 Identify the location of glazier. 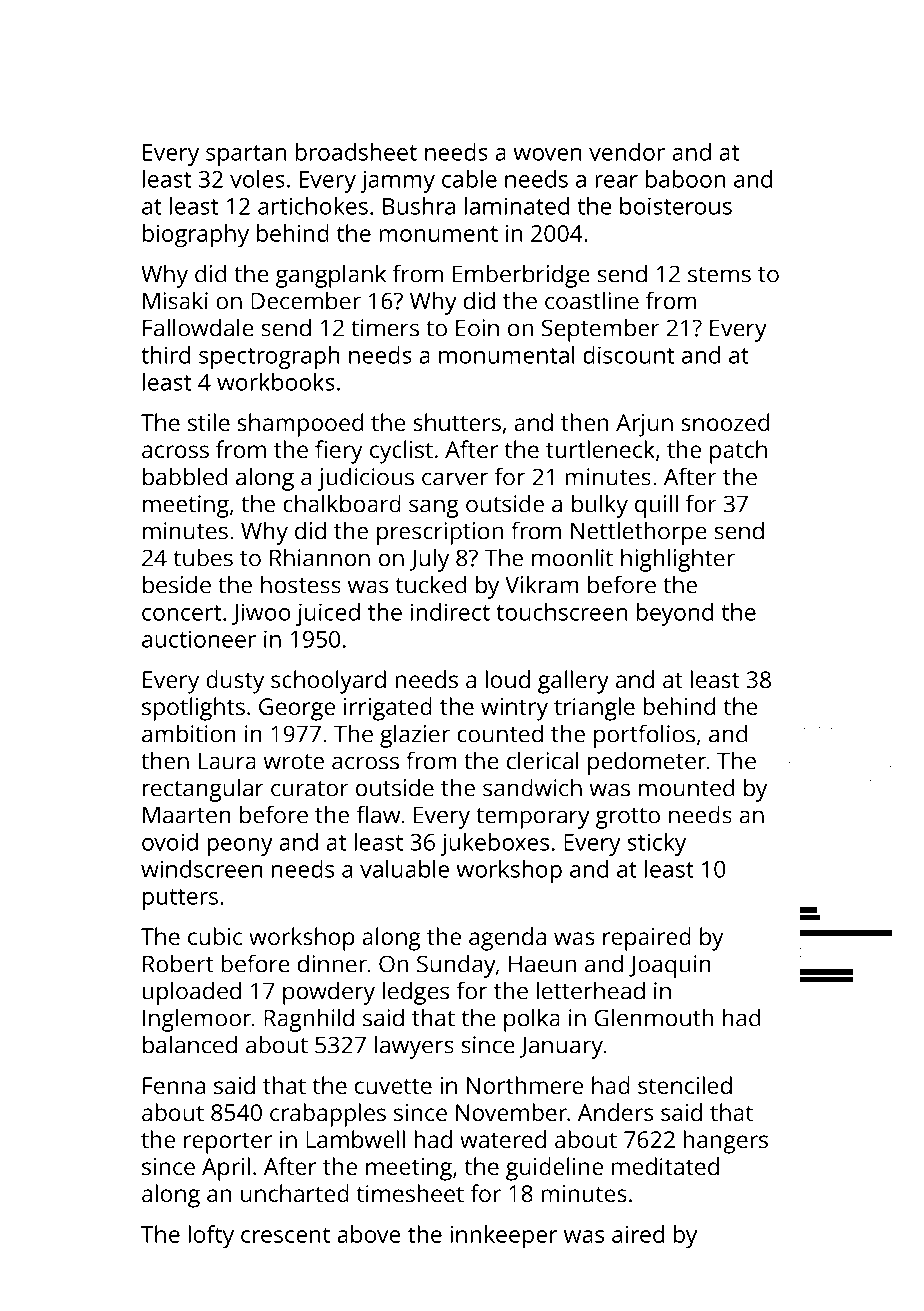
(415, 736).
